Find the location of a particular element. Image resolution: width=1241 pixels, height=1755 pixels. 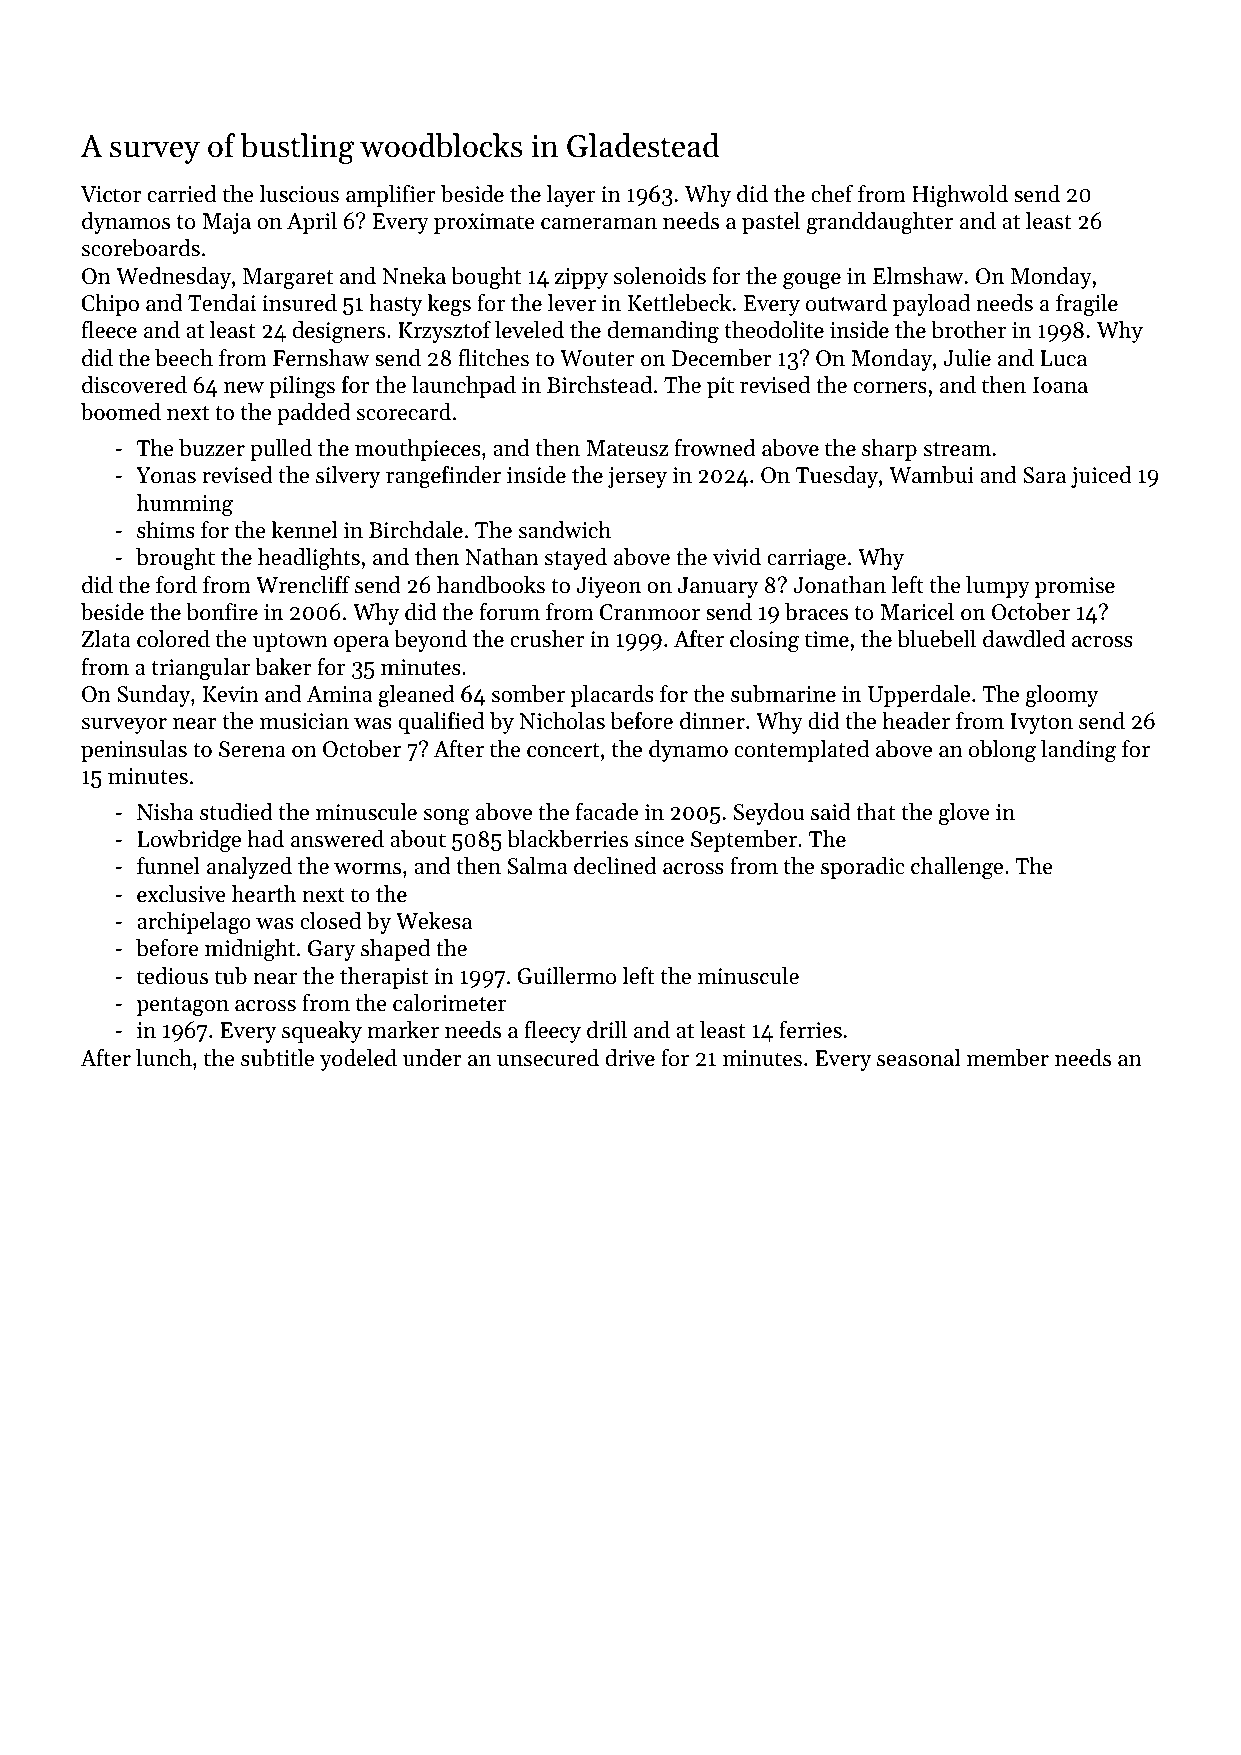

Wednesday is located at coordinates (173, 278).
